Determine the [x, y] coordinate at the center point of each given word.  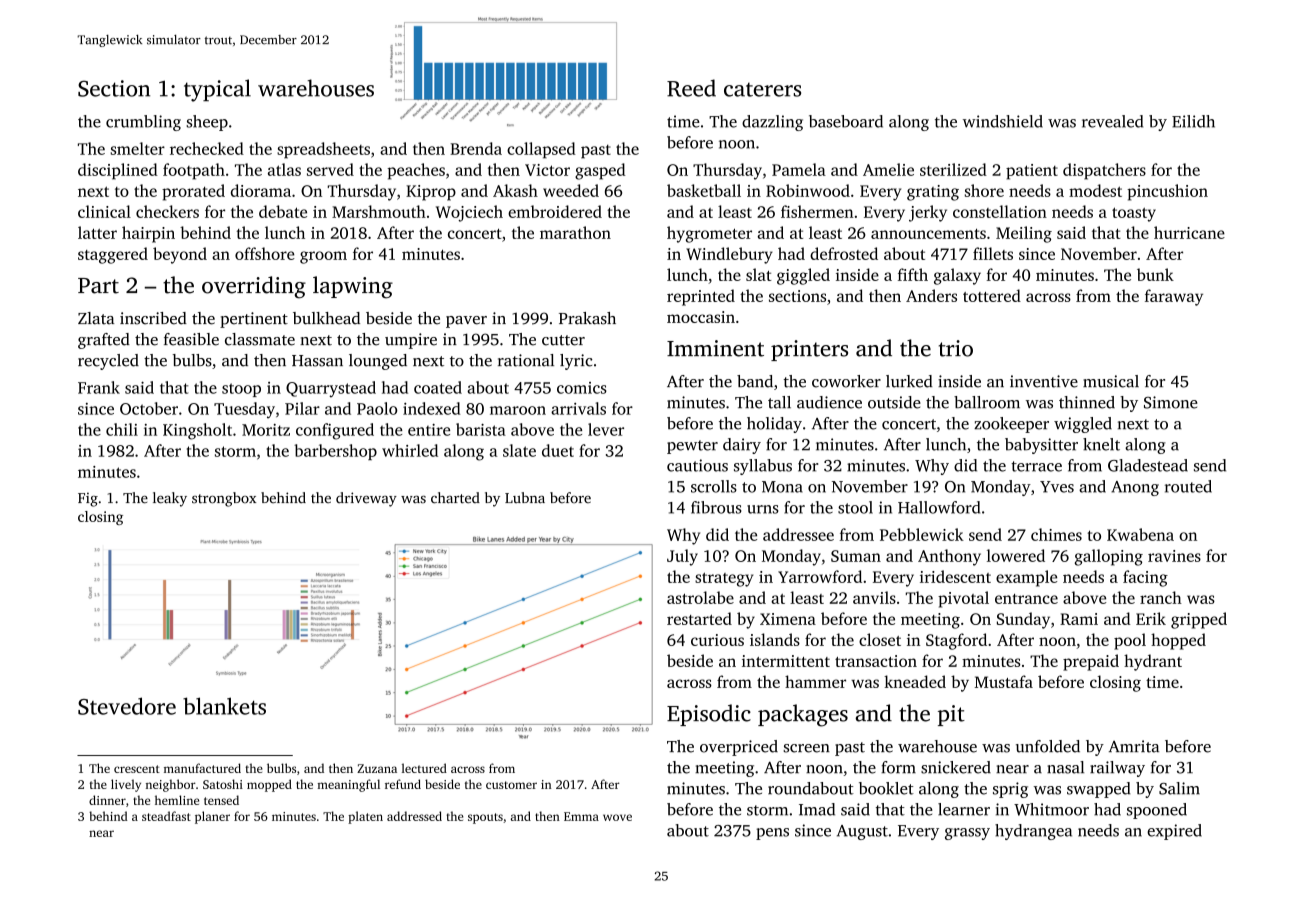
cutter [563, 340]
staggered [113, 255]
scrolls [714, 486]
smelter [137, 148]
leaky [170, 499]
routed [1188, 486]
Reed [691, 88]
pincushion [1167, 192]
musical [1111, 381]
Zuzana [377, 768]
